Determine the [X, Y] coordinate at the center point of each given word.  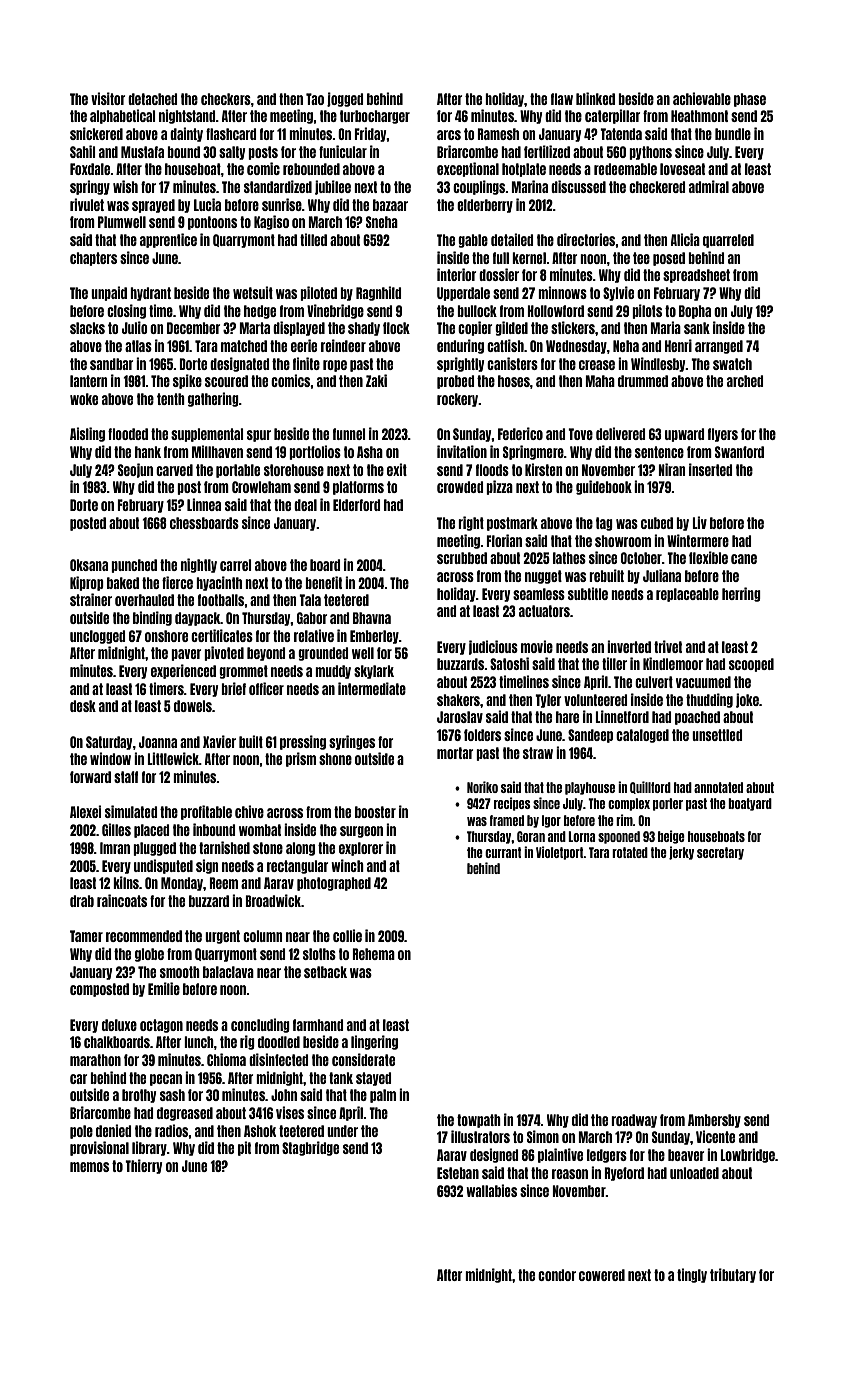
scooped [751, 665]
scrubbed [462, 558]
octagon [161, 1026]
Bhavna [372, 618]
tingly [692, 1275]
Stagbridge [310, 1148]
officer [266, 688]
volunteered [595, 700]
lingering [374, 1042]
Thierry [143, 1166]
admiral [709, 186]
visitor [108, 98]
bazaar [390, 205]
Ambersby [714, 1121]
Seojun [135, 470]
